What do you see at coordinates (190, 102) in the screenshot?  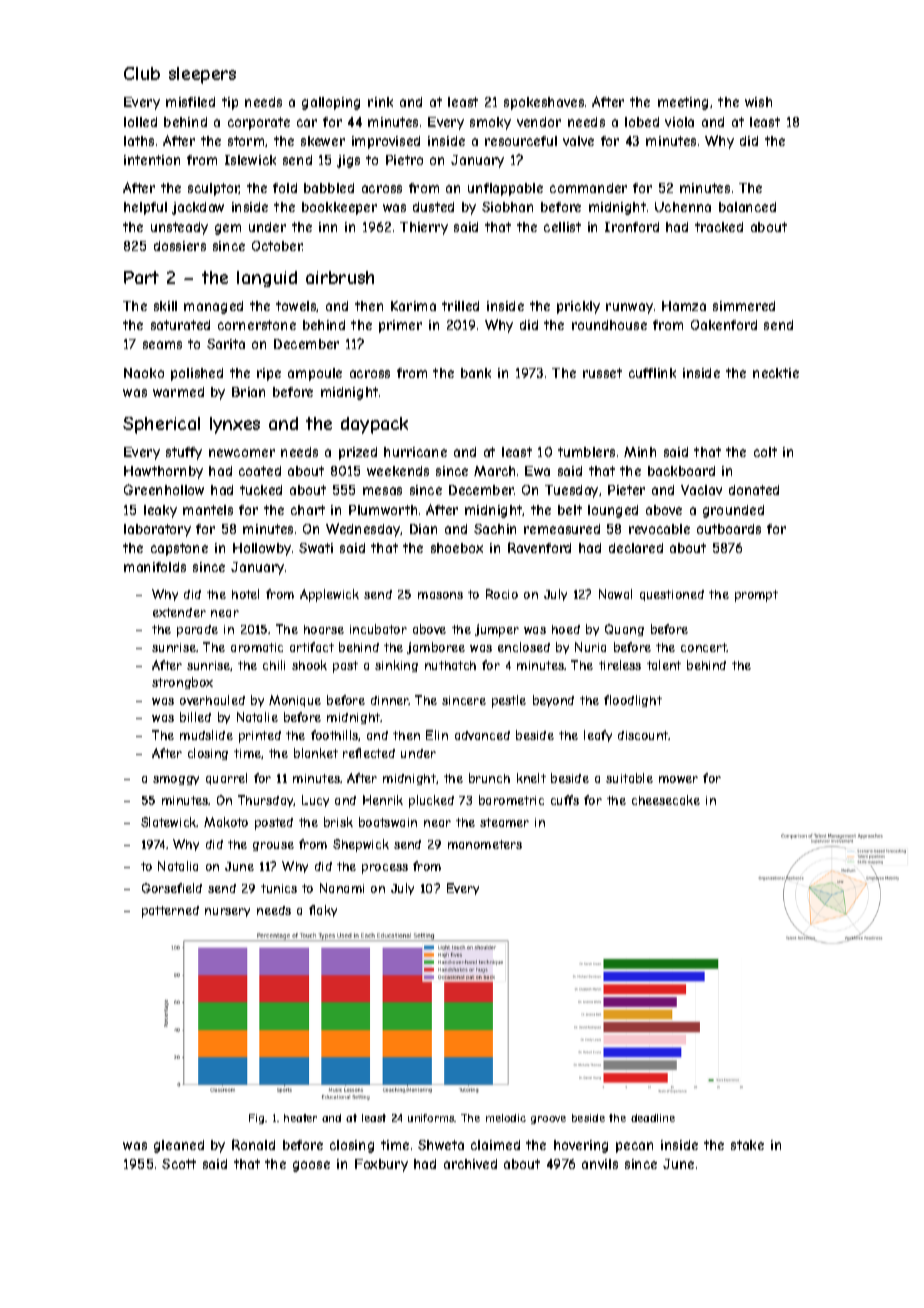 I see `misfiled` at bounding box center [190, 102].
